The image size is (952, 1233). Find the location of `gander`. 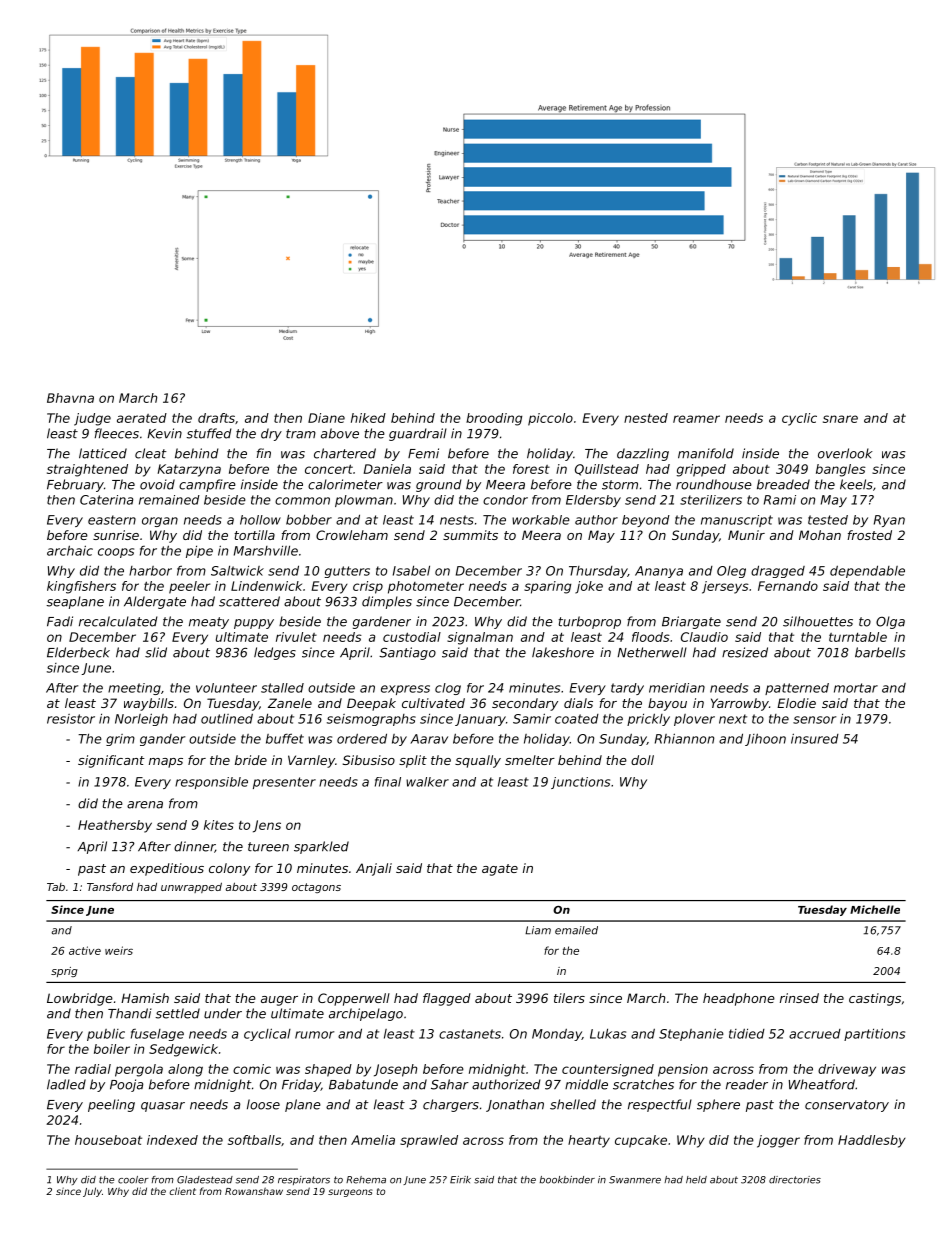

gander is located at coordinates (162, 740).
